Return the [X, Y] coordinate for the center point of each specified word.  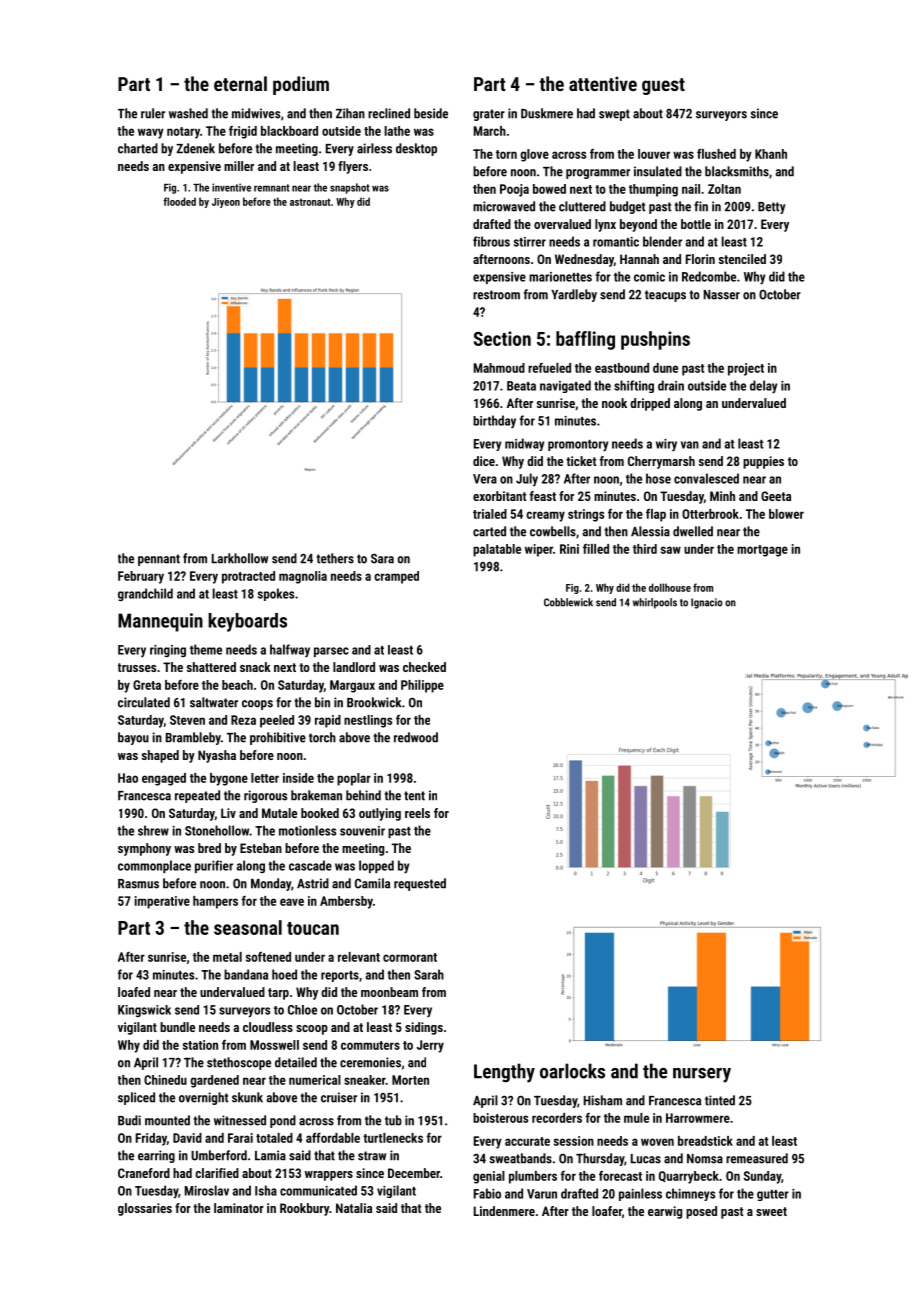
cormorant [410, 957]
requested [420, 884]
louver [654, 154]
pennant [159, 560]
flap [656, 515]
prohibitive [278, 738]
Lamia [270, 1155]
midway [524, 444]
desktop [416, 149]
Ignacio [706, 603]
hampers [215, 902]
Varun [542, 1194]
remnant [272, 188]
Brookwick [374, 702]
